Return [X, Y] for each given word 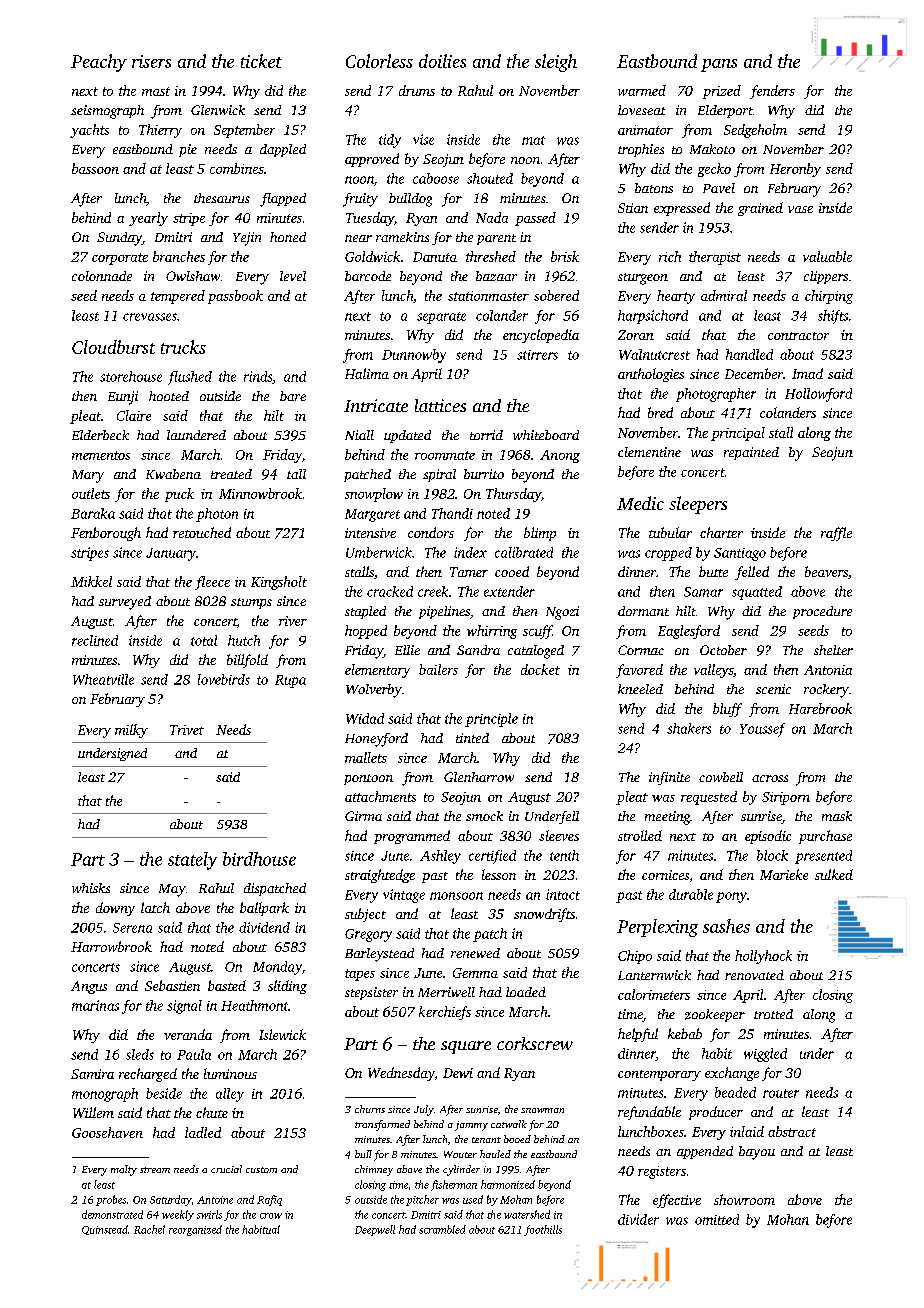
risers [151, 61]
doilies [442, 61]
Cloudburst [113, 347]
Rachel [149, 1229]
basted [227, 985]
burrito [484, 474]
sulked [834, 874]
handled [749, 354]
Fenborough [106, 534]
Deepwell [375, 1230]
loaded [526, 992]
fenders [772, 92]
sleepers [698, 505]
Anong [560, 456]
